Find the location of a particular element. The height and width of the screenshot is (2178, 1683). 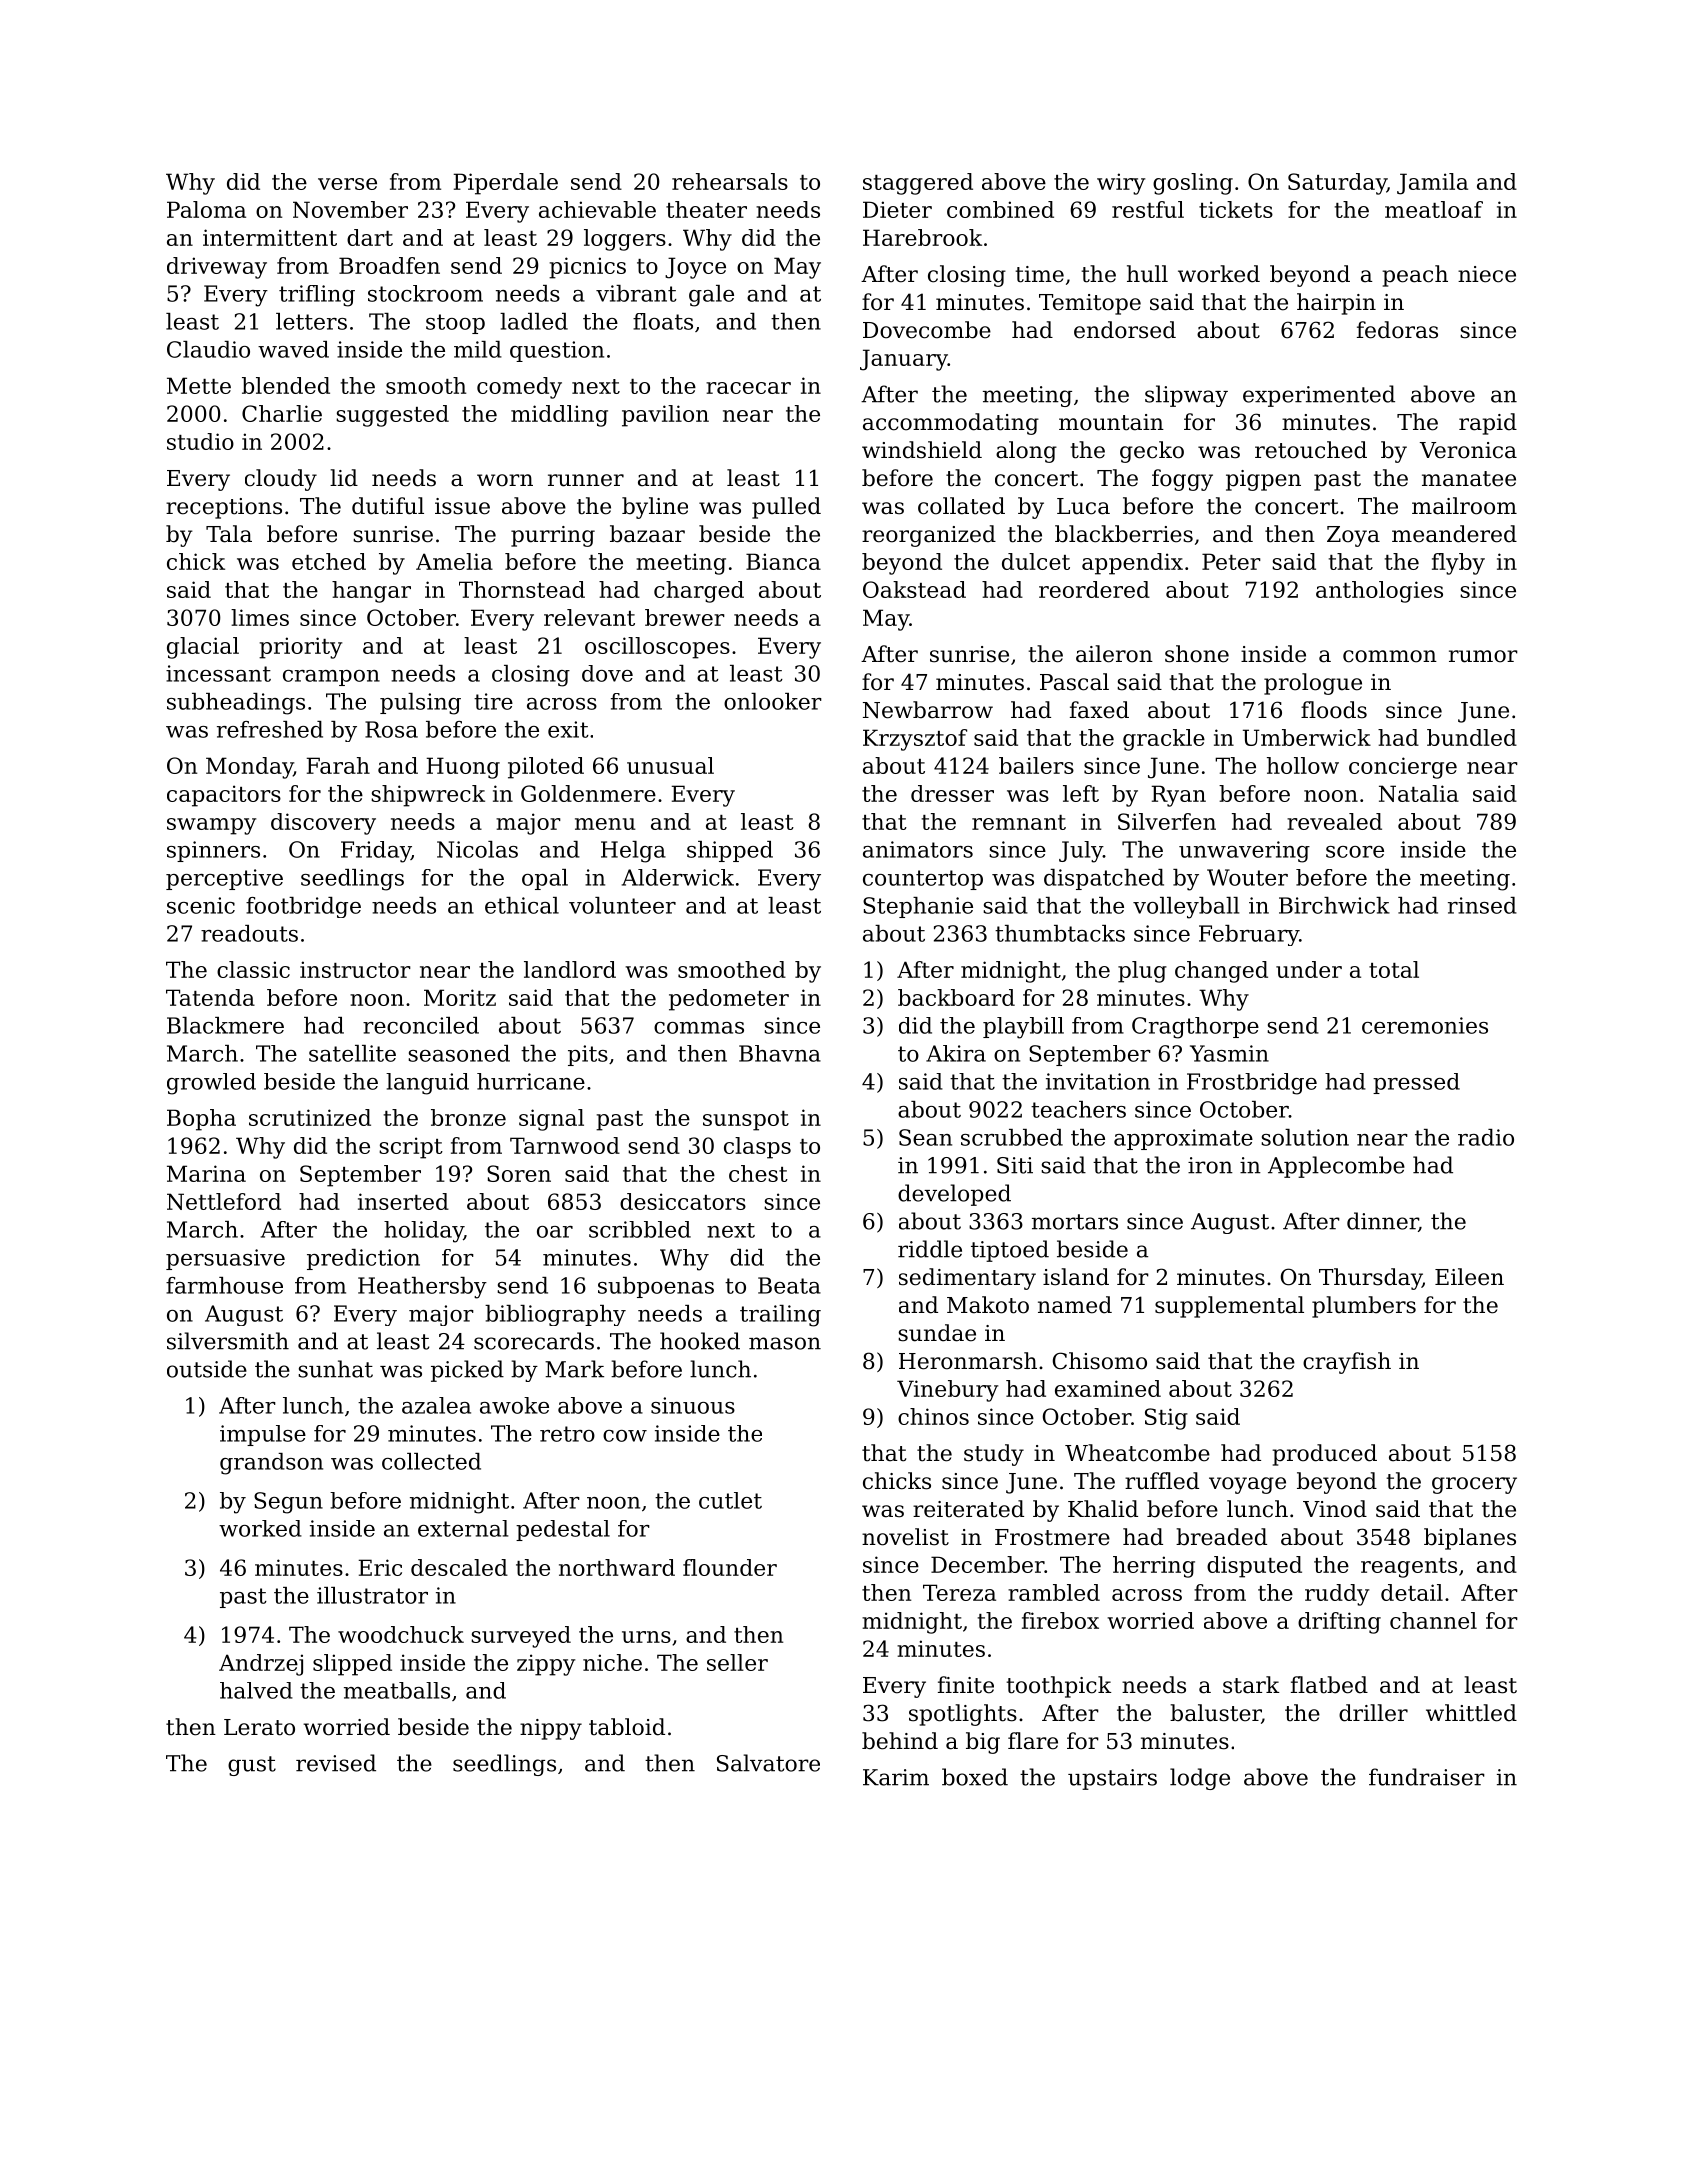

radio is located at coordinates (1486, 1137).
